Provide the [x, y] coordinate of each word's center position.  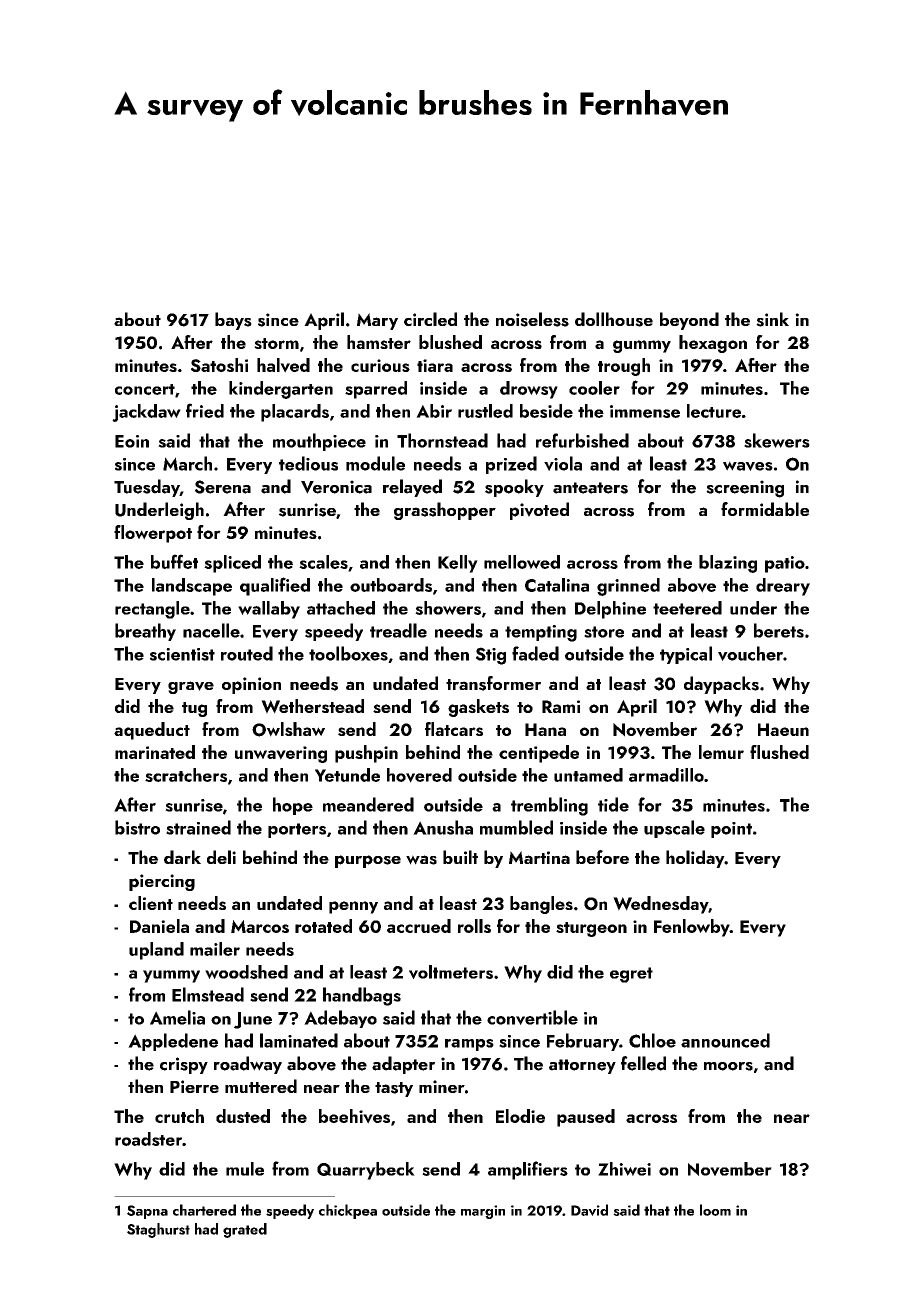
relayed [412, 488]
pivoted [539, 511]
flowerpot [153, 534]
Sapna [147, 1212]
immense [645, 411]
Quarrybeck [366, 1171]
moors [728, 1066]
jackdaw [146, 413]
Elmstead [208, 994]
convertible [532, 1017]
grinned [628, 587]
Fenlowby [692, 928]
